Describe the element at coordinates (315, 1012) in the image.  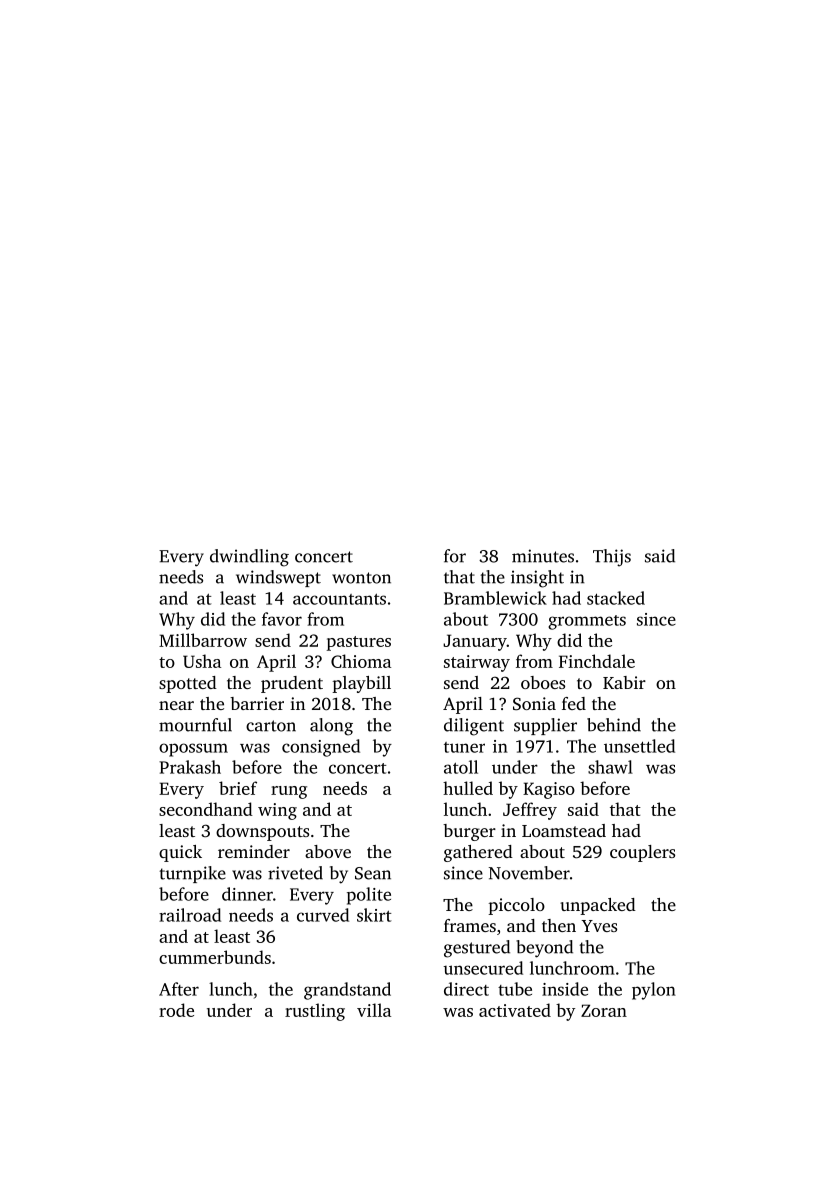
I see `rustling` at that location.
